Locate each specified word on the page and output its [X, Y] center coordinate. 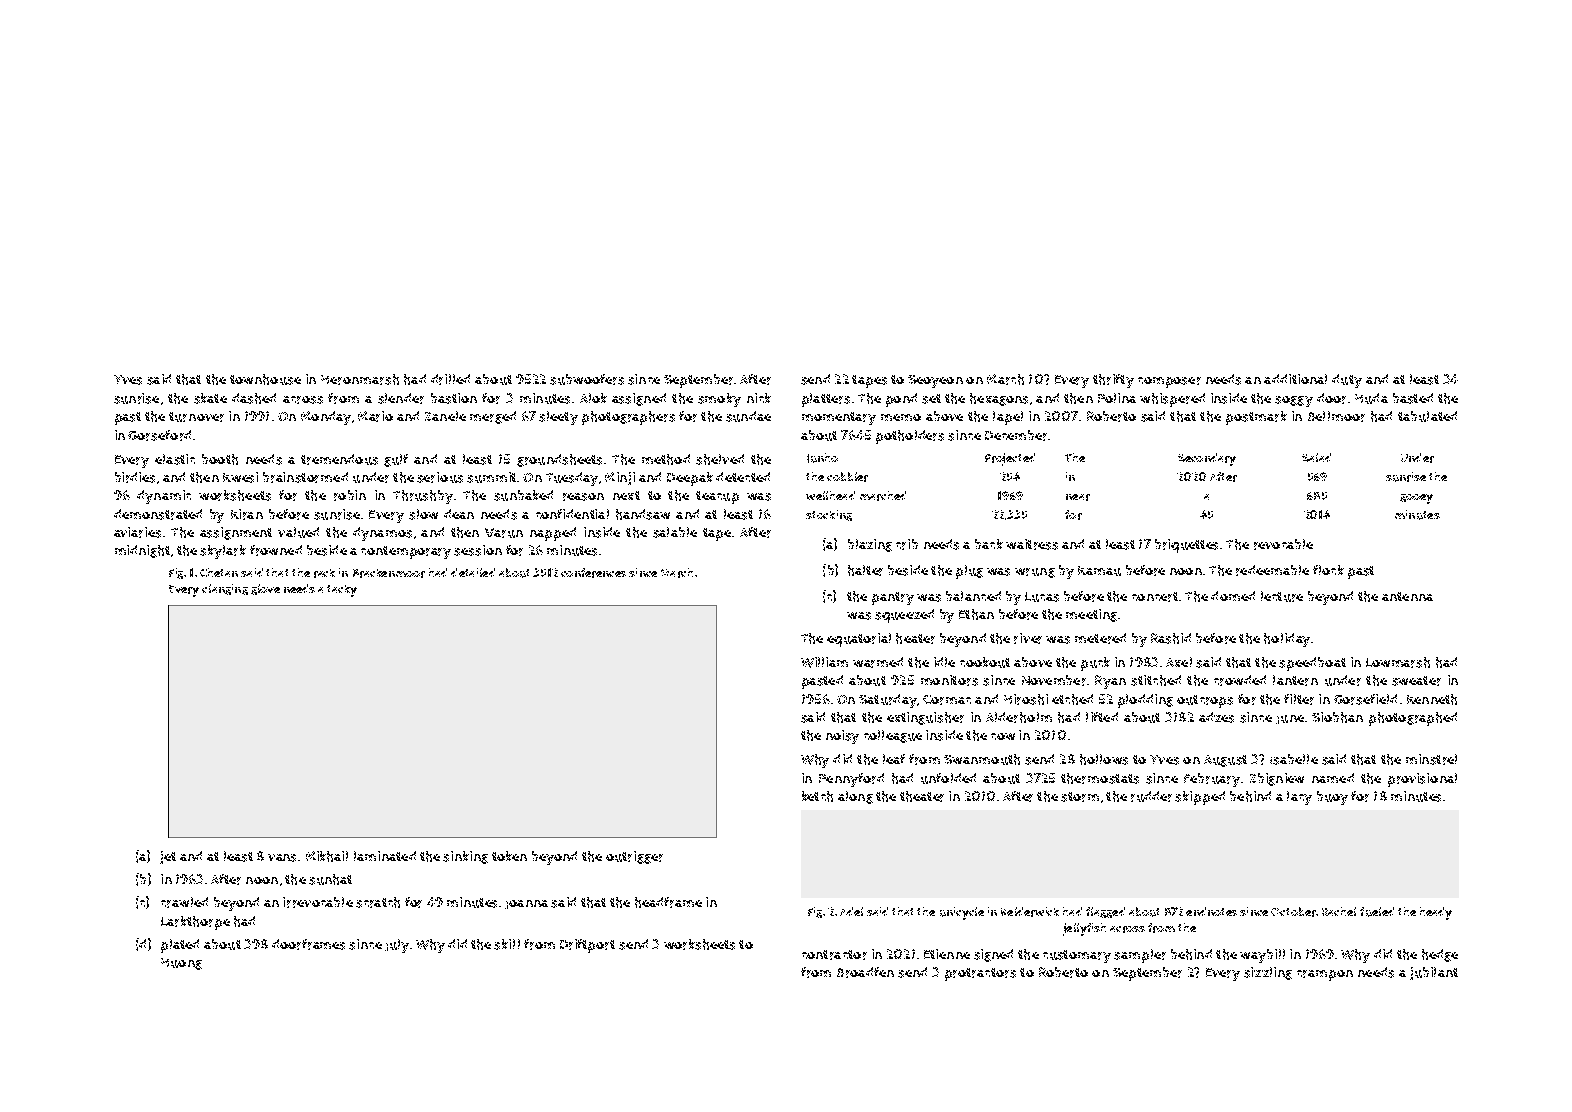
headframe [668, 902]
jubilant [1434, 973]
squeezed [904, 616]
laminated [385, 856]
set [931, 399]
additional [1295, 379]
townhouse [265, 379]
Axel [1179, 662]
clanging [225, 589]
